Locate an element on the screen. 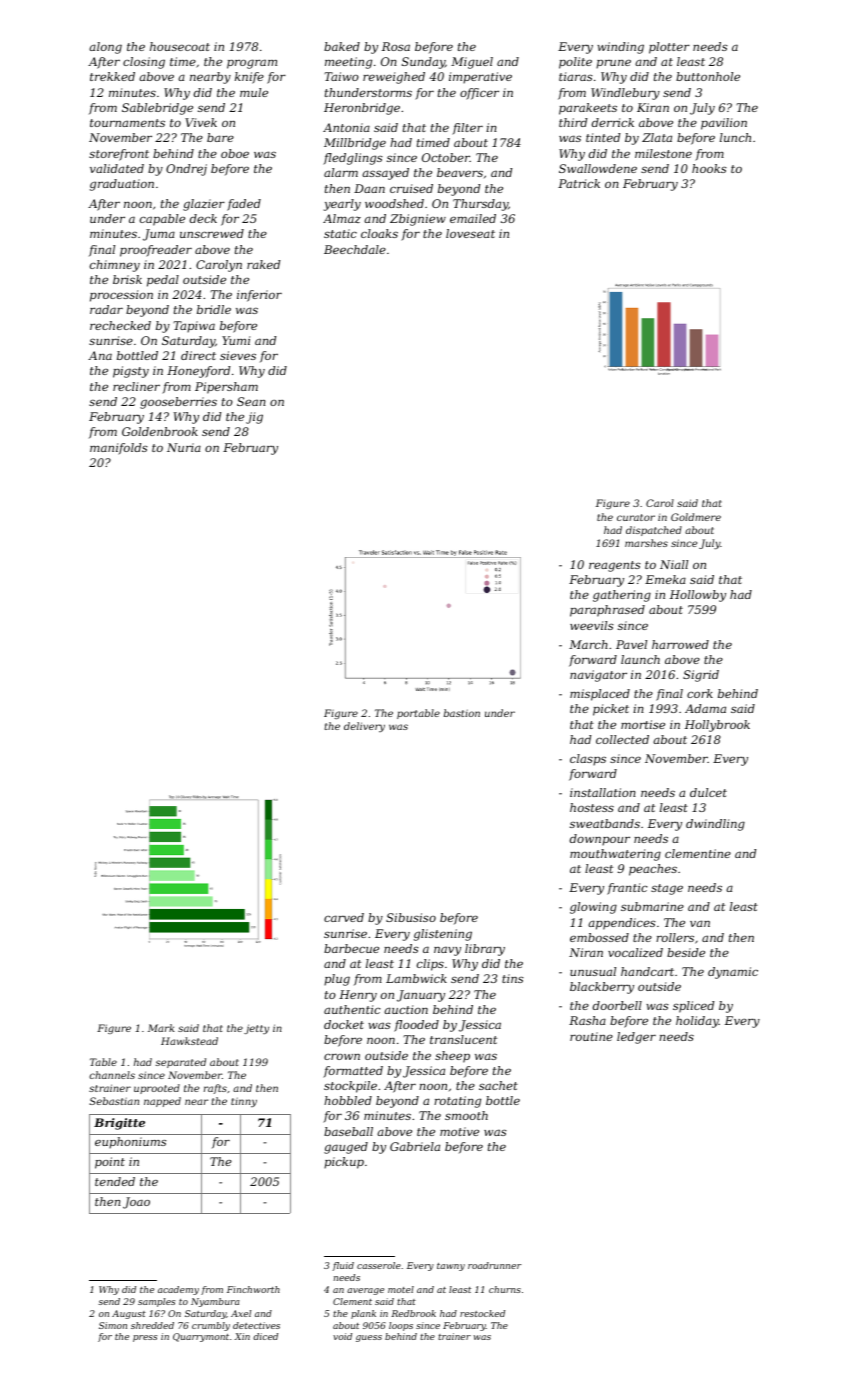 The image size is (849, 1400). curator is located at coordinates (636, 517).
